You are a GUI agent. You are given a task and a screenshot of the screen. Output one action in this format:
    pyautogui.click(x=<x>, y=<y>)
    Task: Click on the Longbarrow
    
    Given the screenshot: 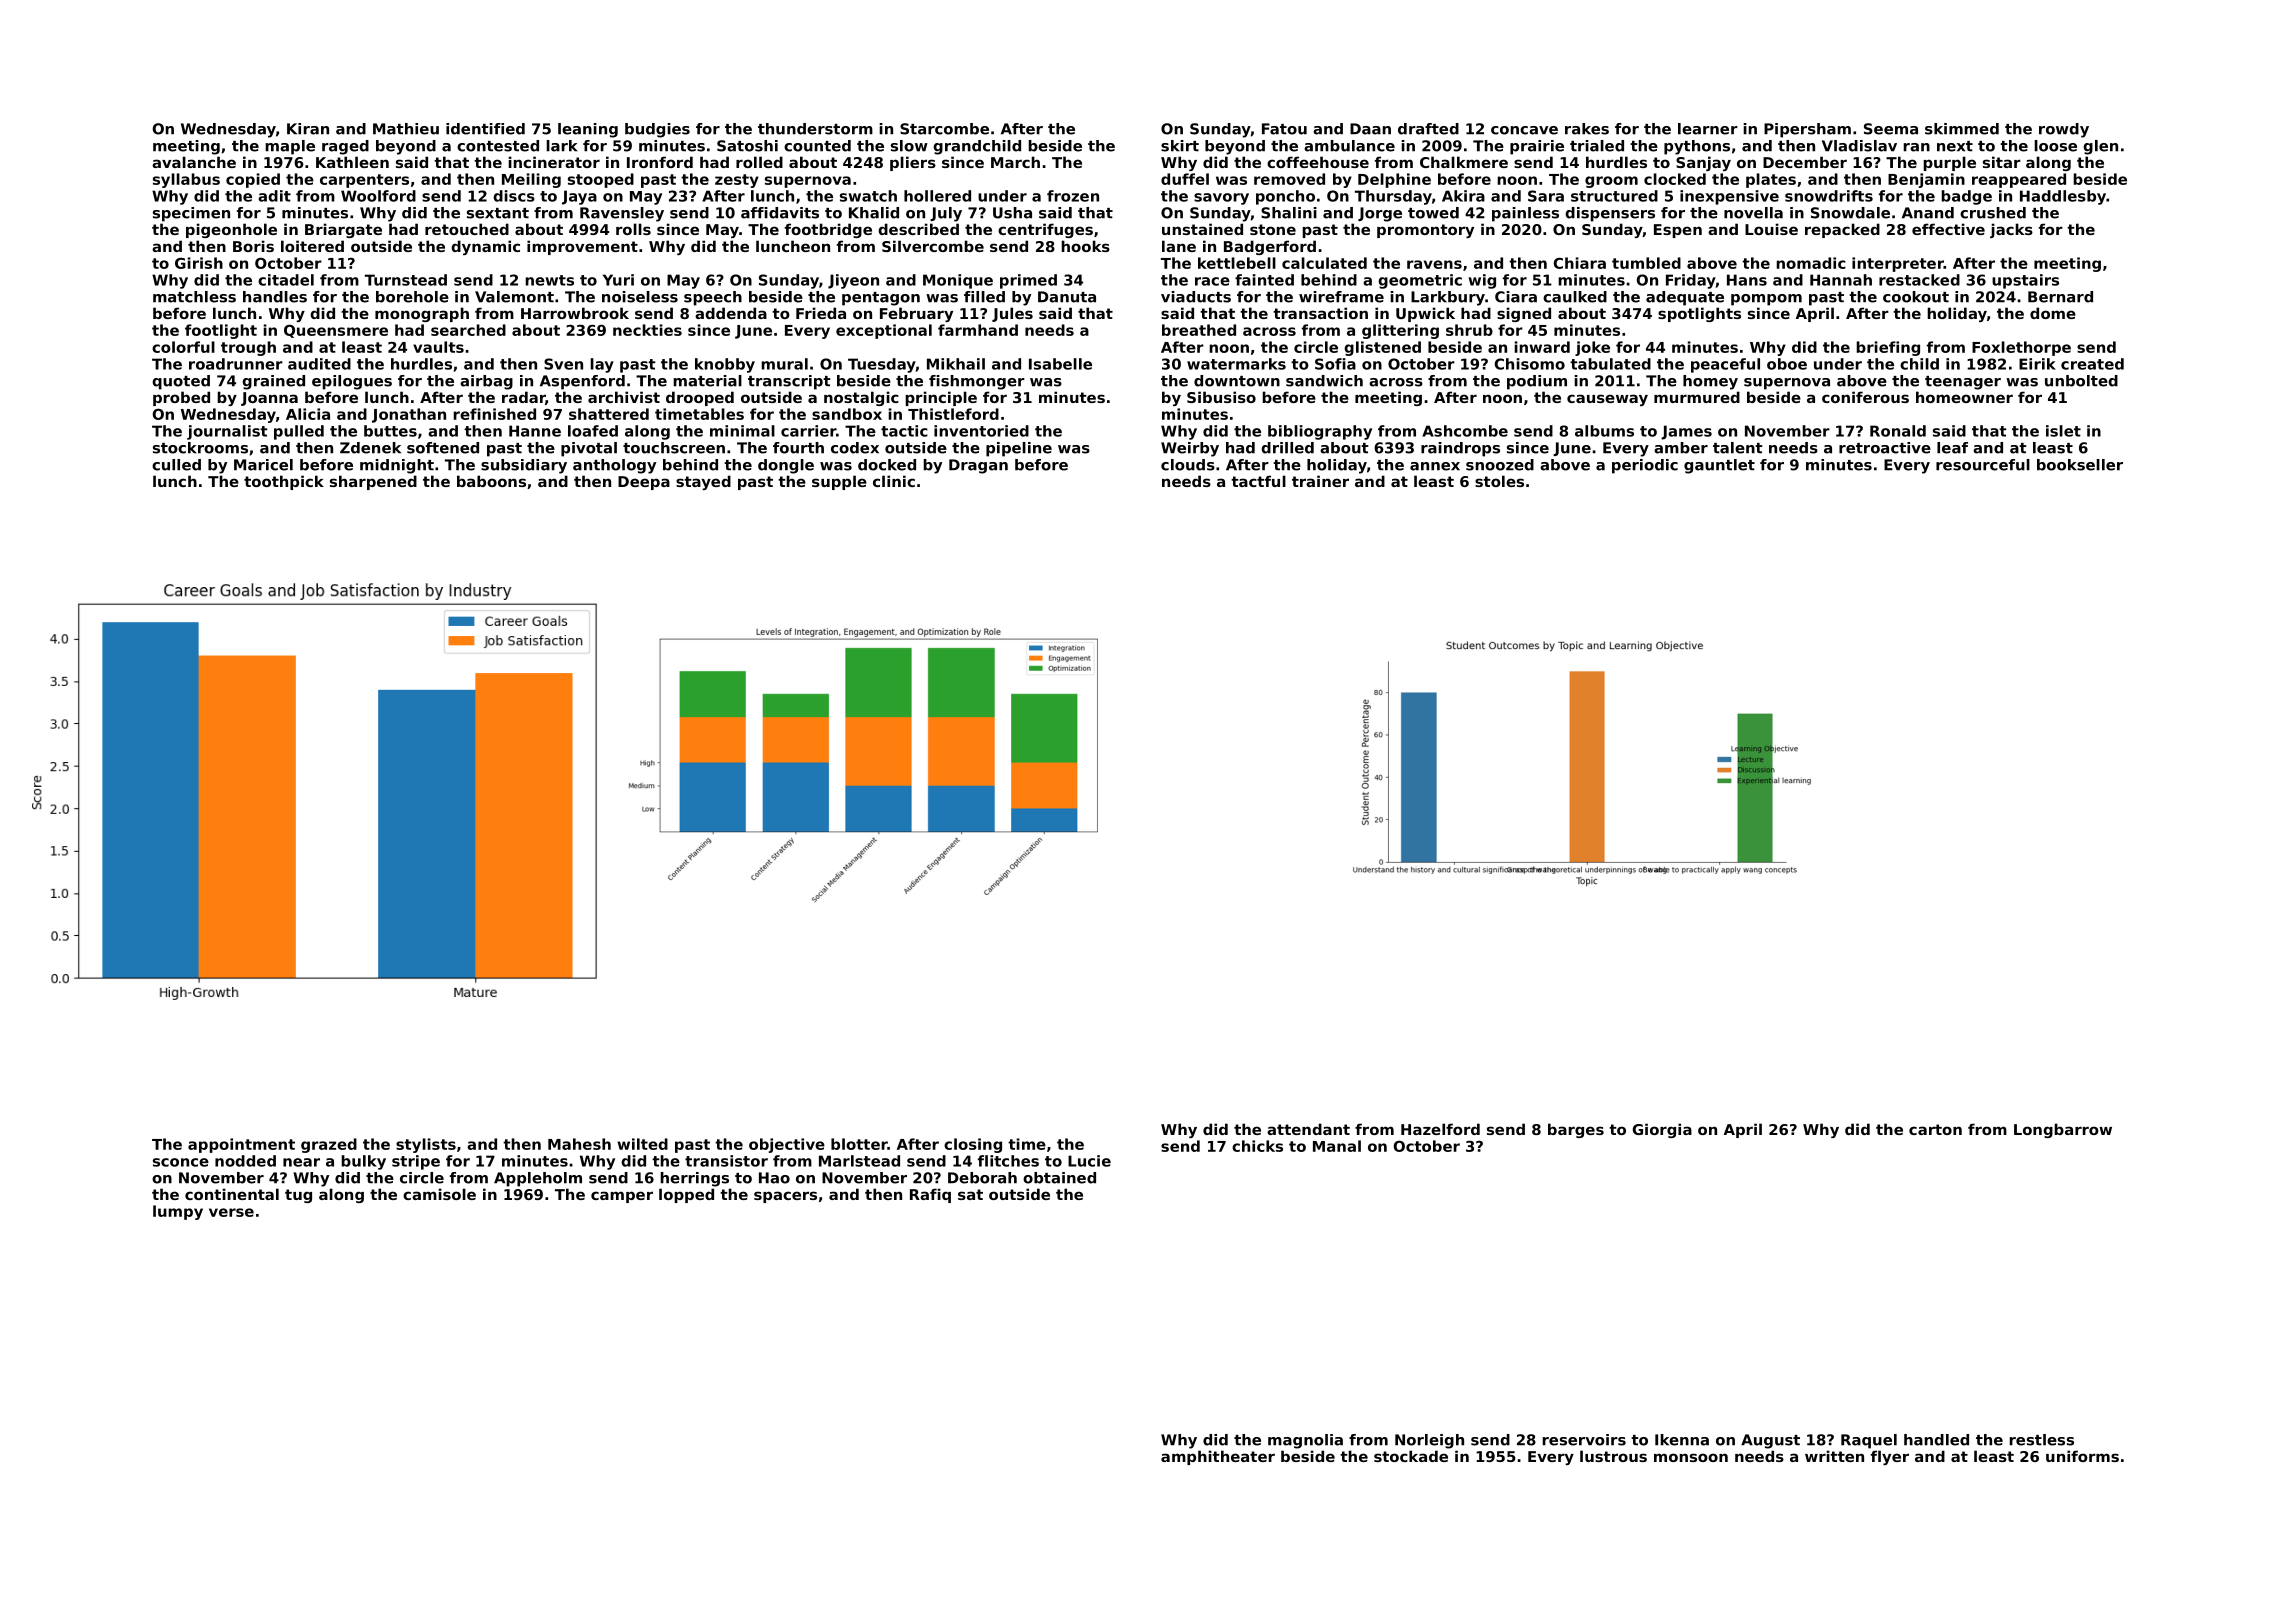 What is the action you would take?
    pyautogui.click(x=2063, y=1130)
